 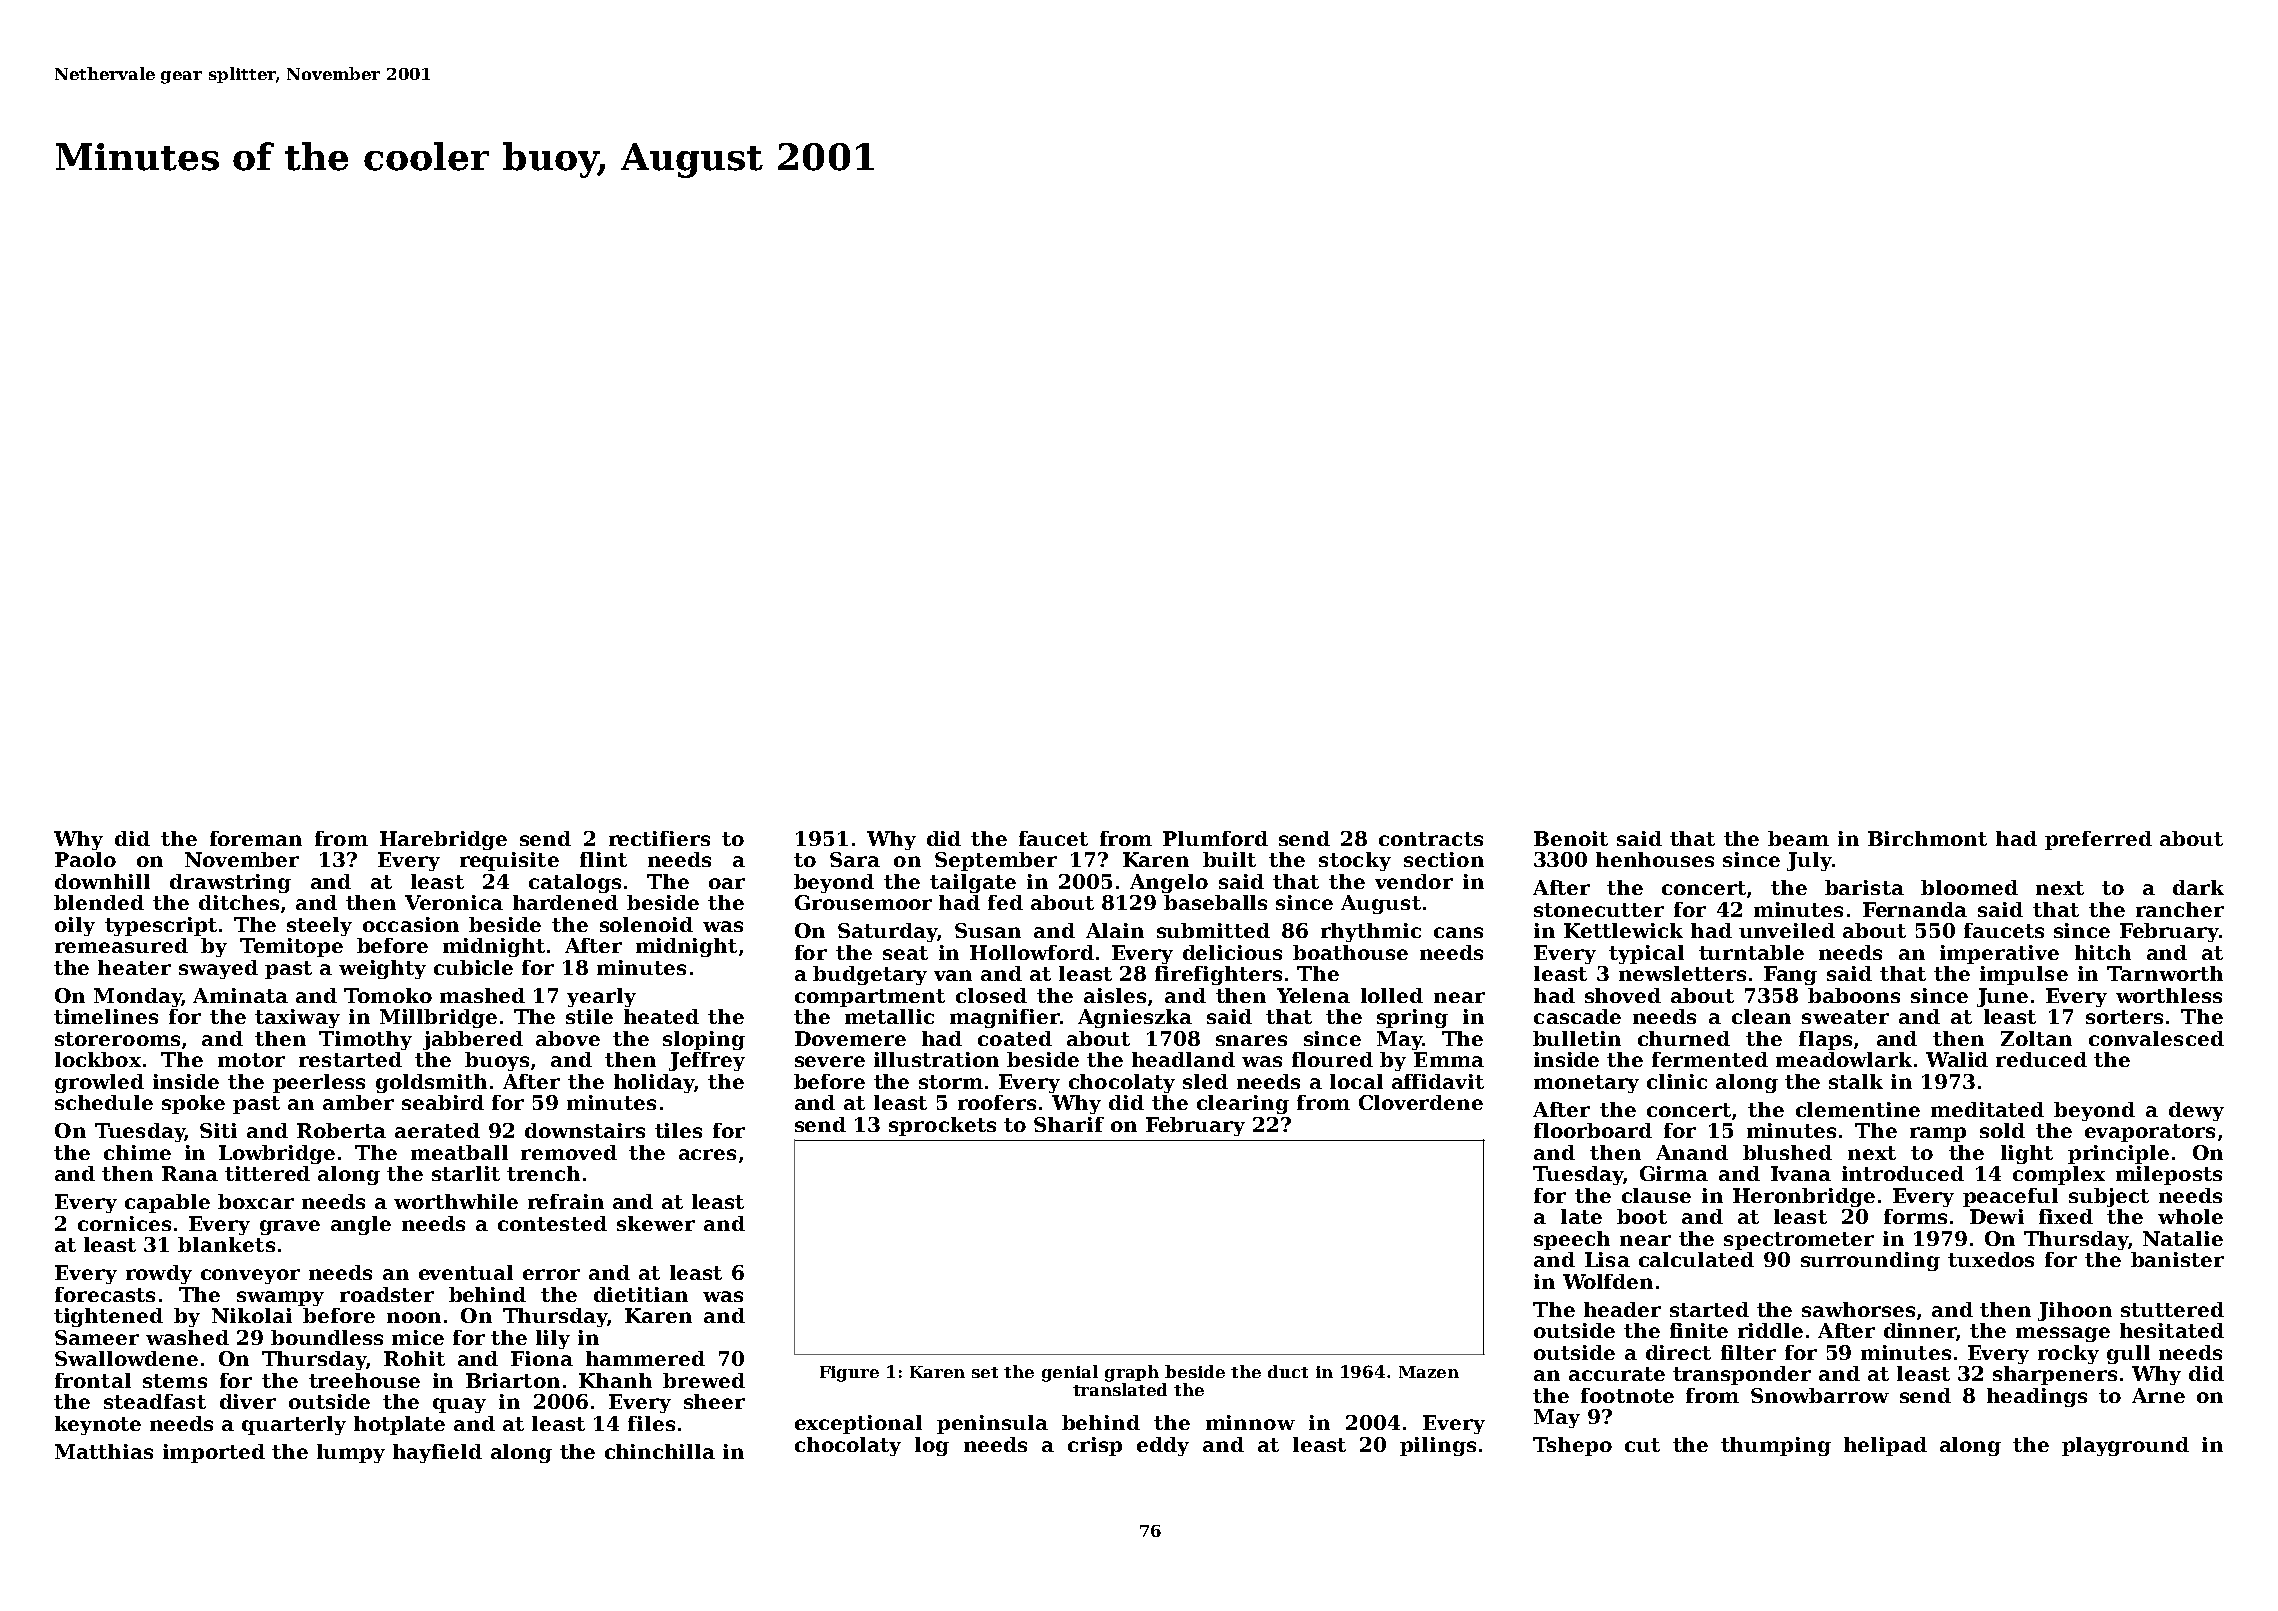 I want to click on tuxedos, so click(x=1991, y=1259).
